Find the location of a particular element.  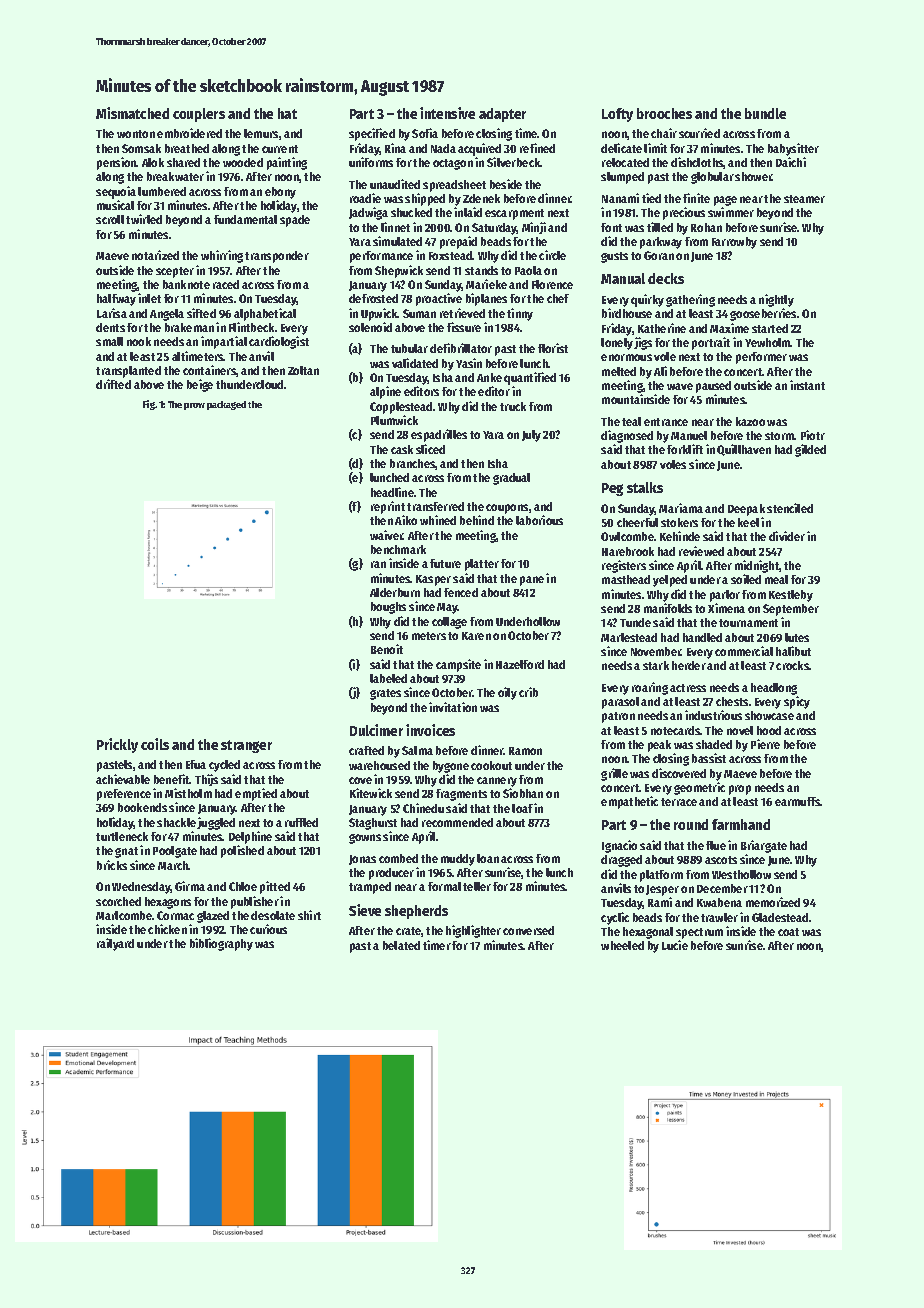

small is located at coordinates (109, 341).
